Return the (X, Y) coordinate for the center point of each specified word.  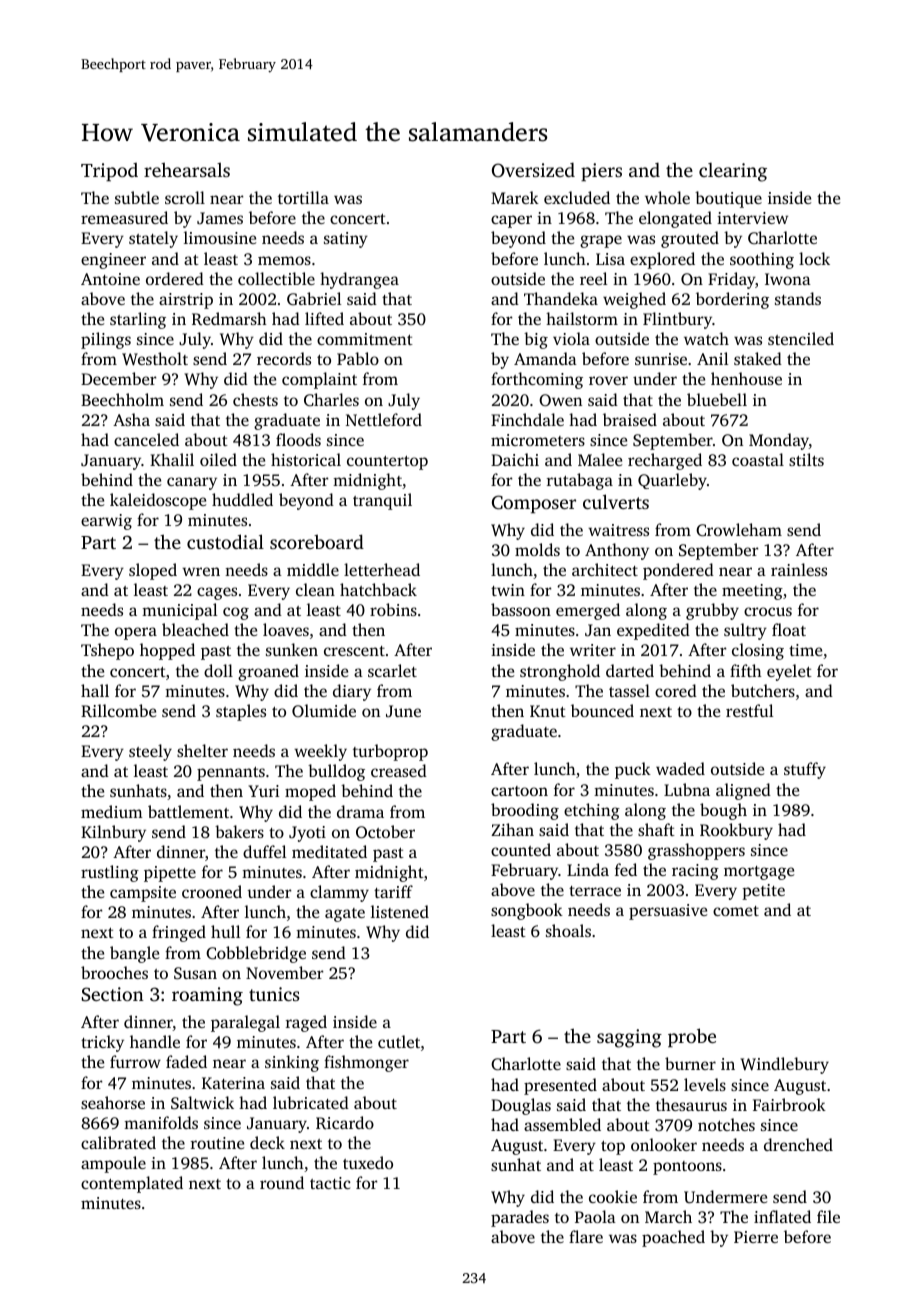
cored (676, 690)
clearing (733, 172)
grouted (690, 239)
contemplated (132, 1184)
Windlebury (784, 1065)
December (119, 378)
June (403, 711)
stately (153, 239)
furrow (135, 1061)
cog (236, 613)
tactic (330, 1183)
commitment (365, 339)
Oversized (533, 170)
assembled (562, 1124)
